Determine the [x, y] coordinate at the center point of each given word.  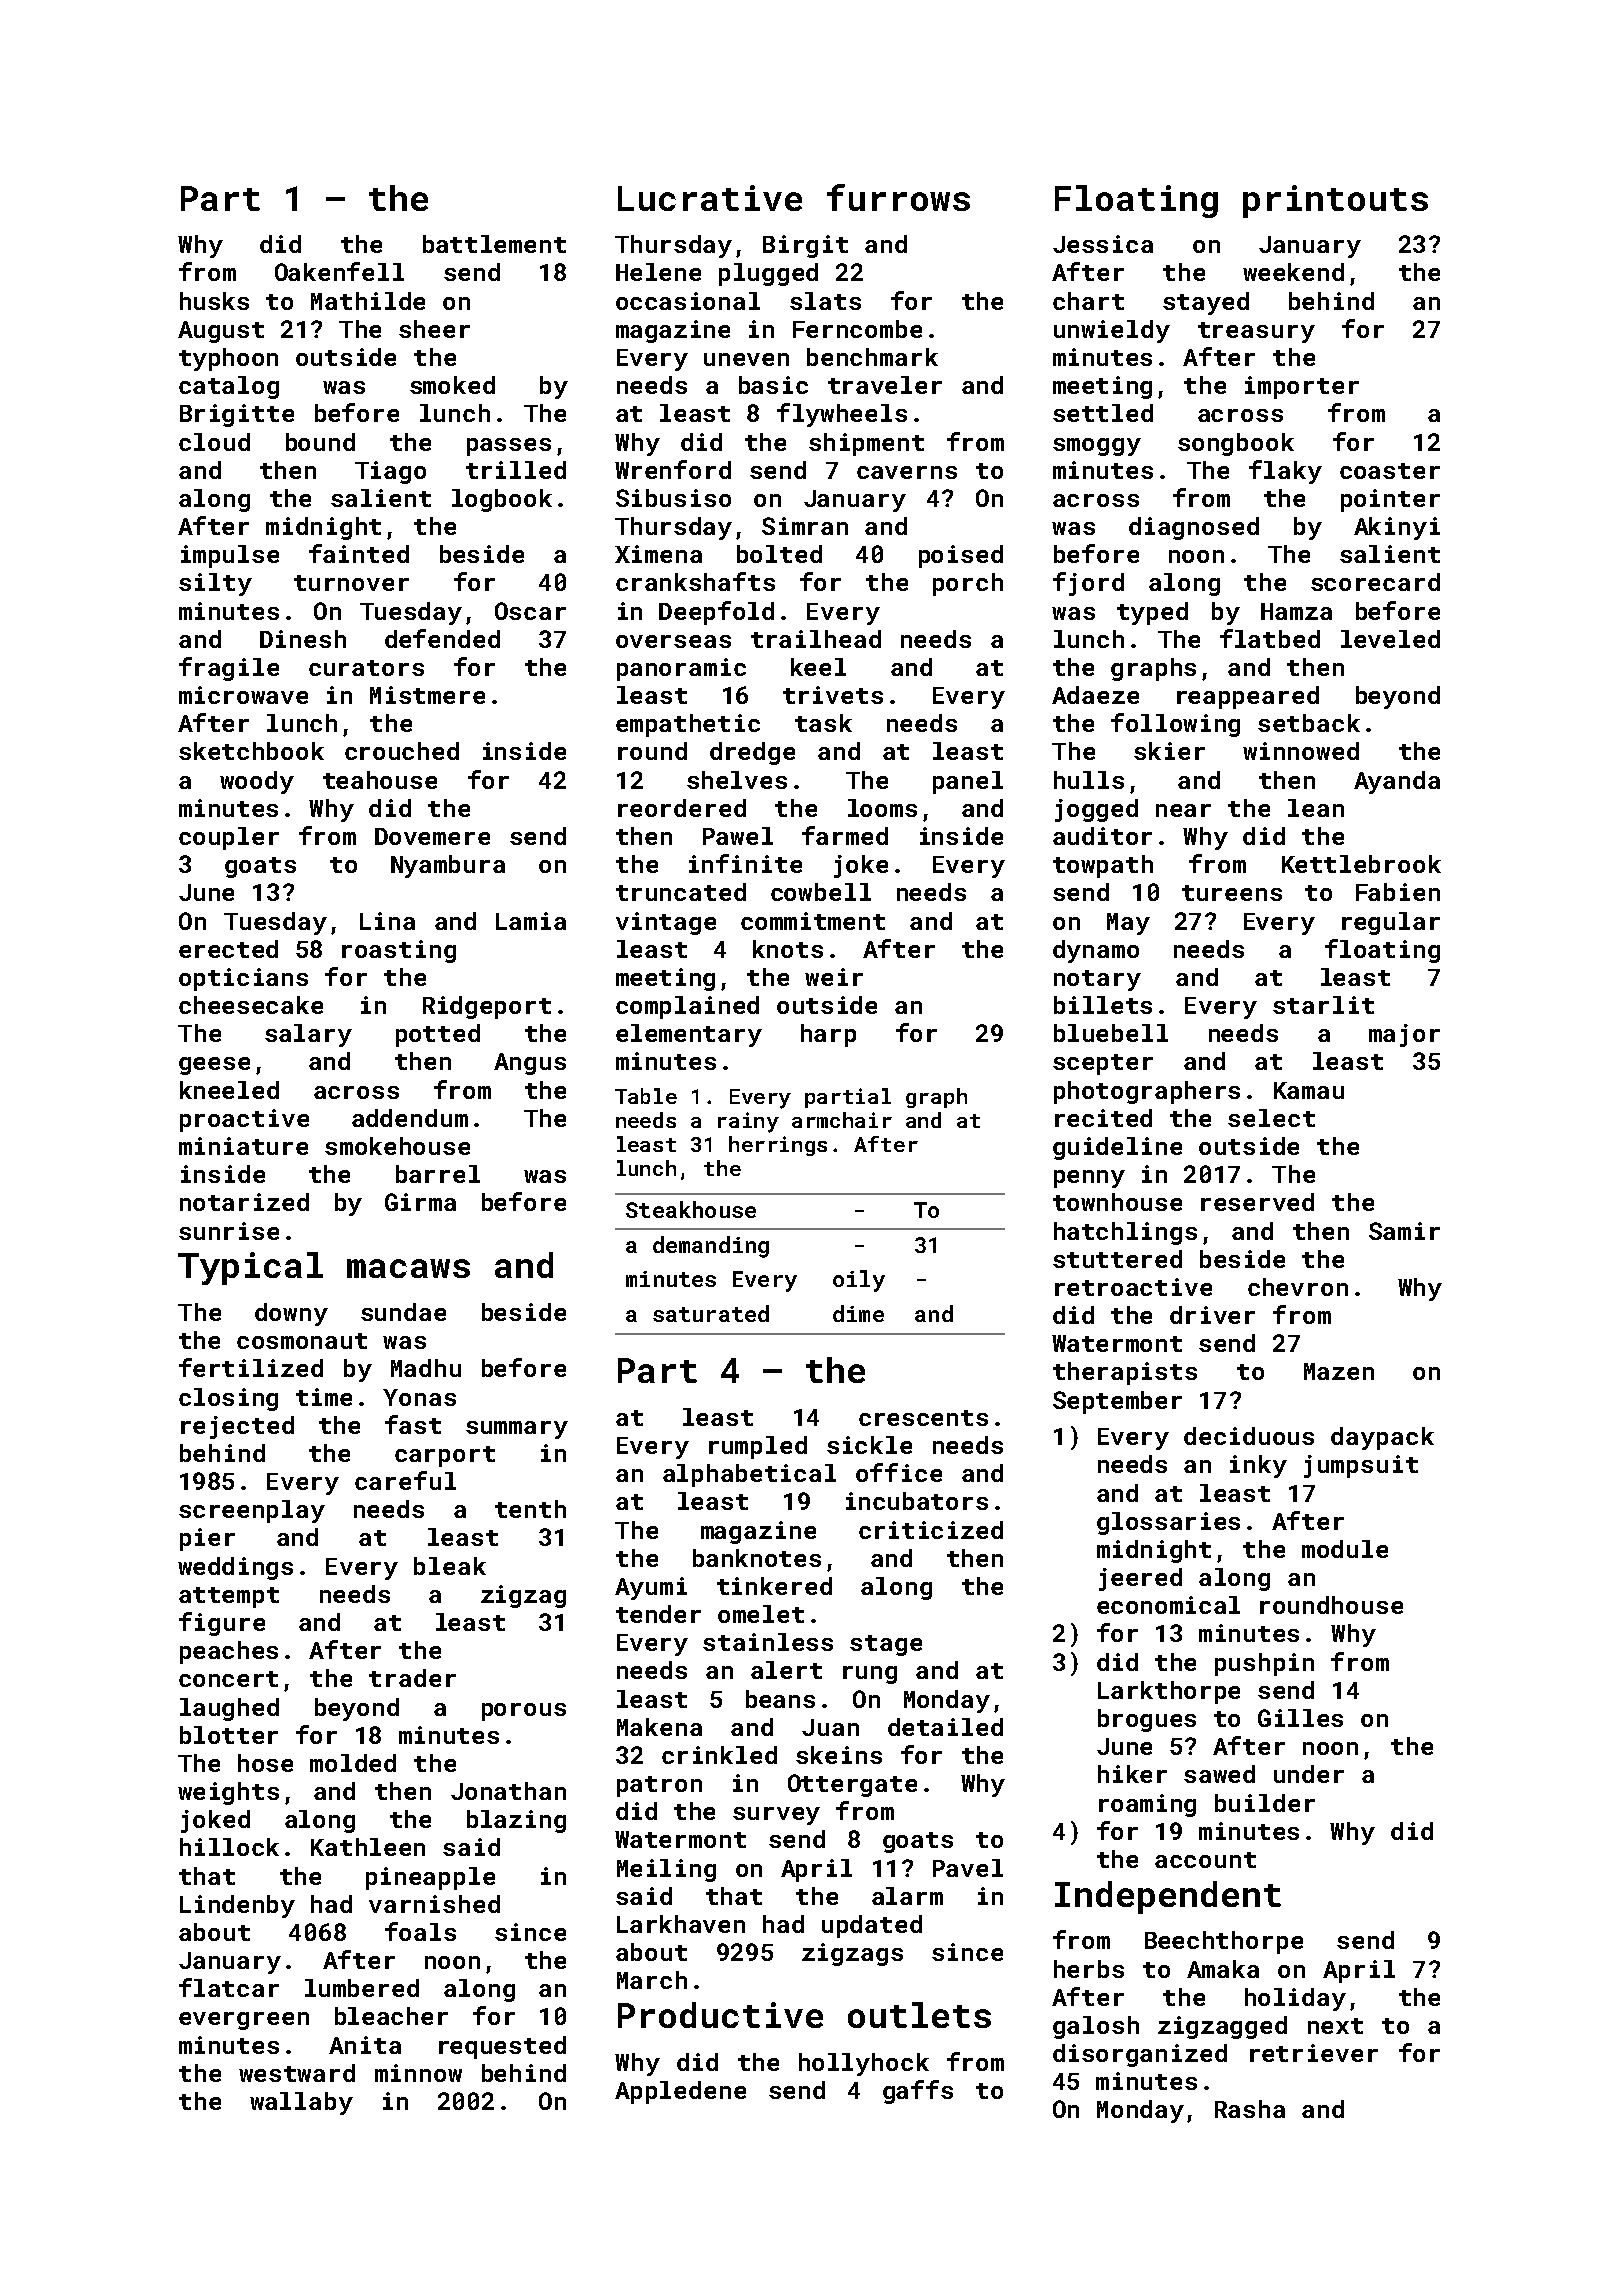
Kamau [1309, 1090]
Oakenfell [339, 271]
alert [786, 1670]
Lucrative [710, 198]
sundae [403, 1312]
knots [788, 949]
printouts [1335, 201]
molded [353, 1763]
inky [1258, 1466]
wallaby [301, 2103]
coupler [229, 838]
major [1404, 1035]
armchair [842, 1120]
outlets [919, 2015]
